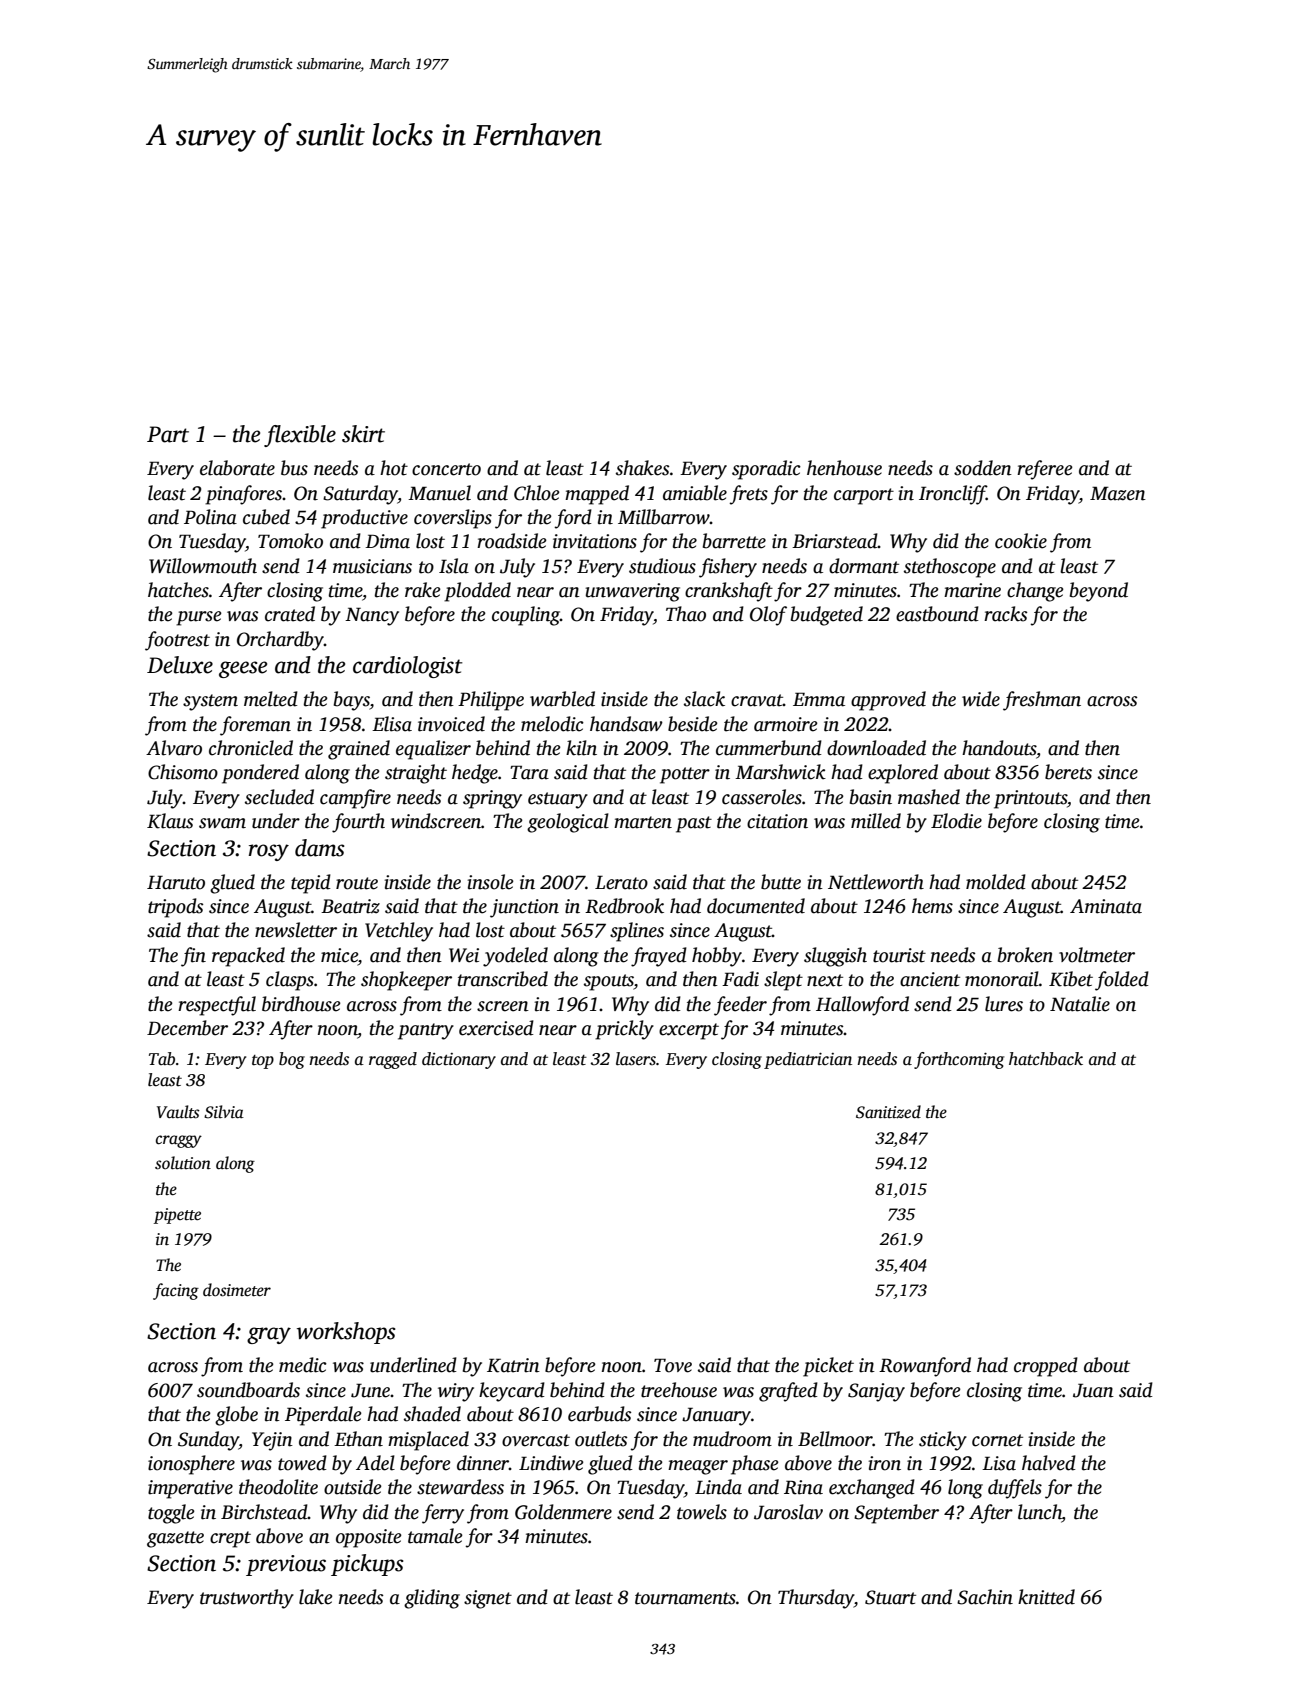 This screenshot has height=1684, width=1301. What do you see at coordinates (685, 1598) in the screenshot?
I see `tournaments` at bounding box center [685, 1598].
